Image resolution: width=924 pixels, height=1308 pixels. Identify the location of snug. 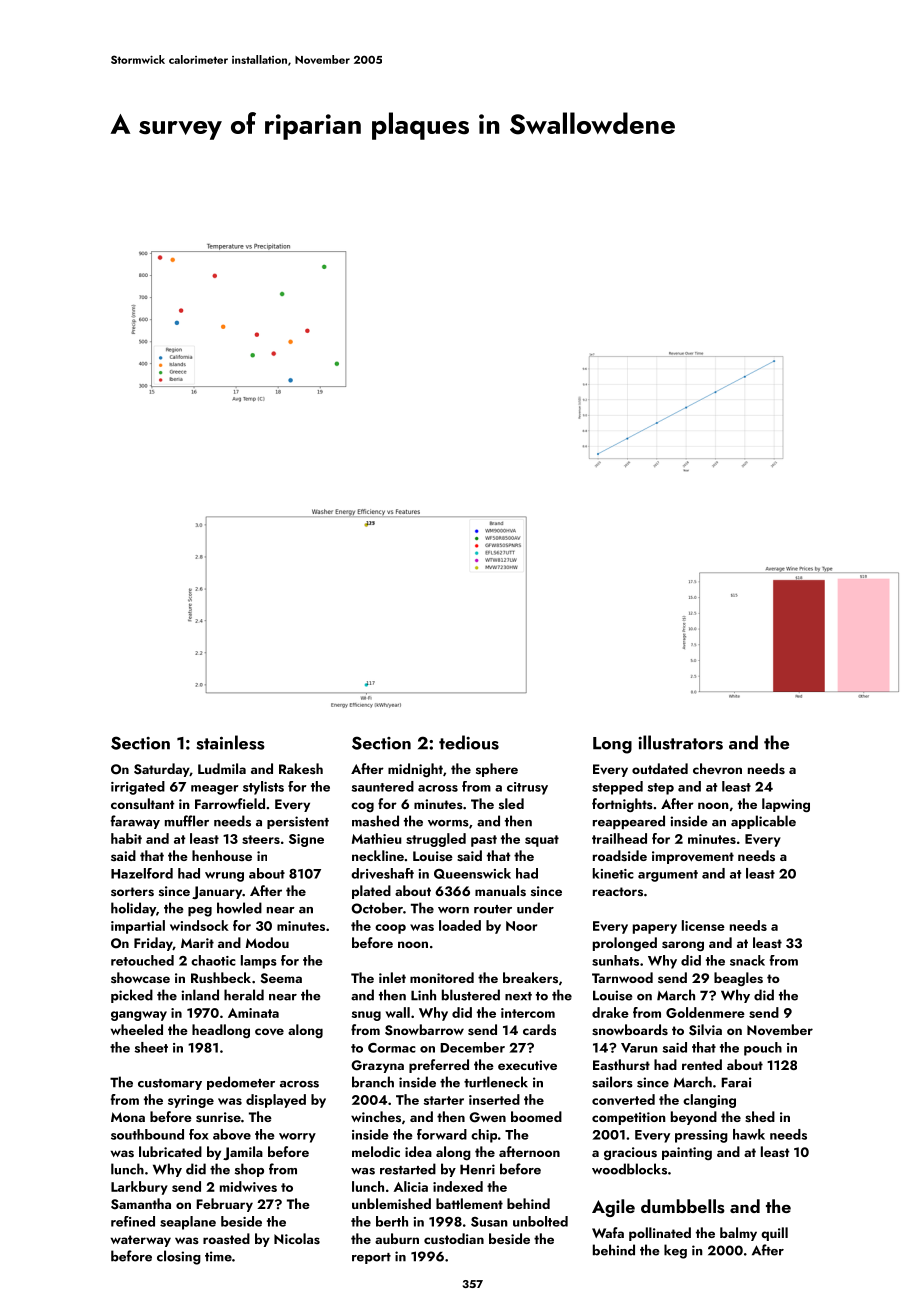
(366, 1016).
